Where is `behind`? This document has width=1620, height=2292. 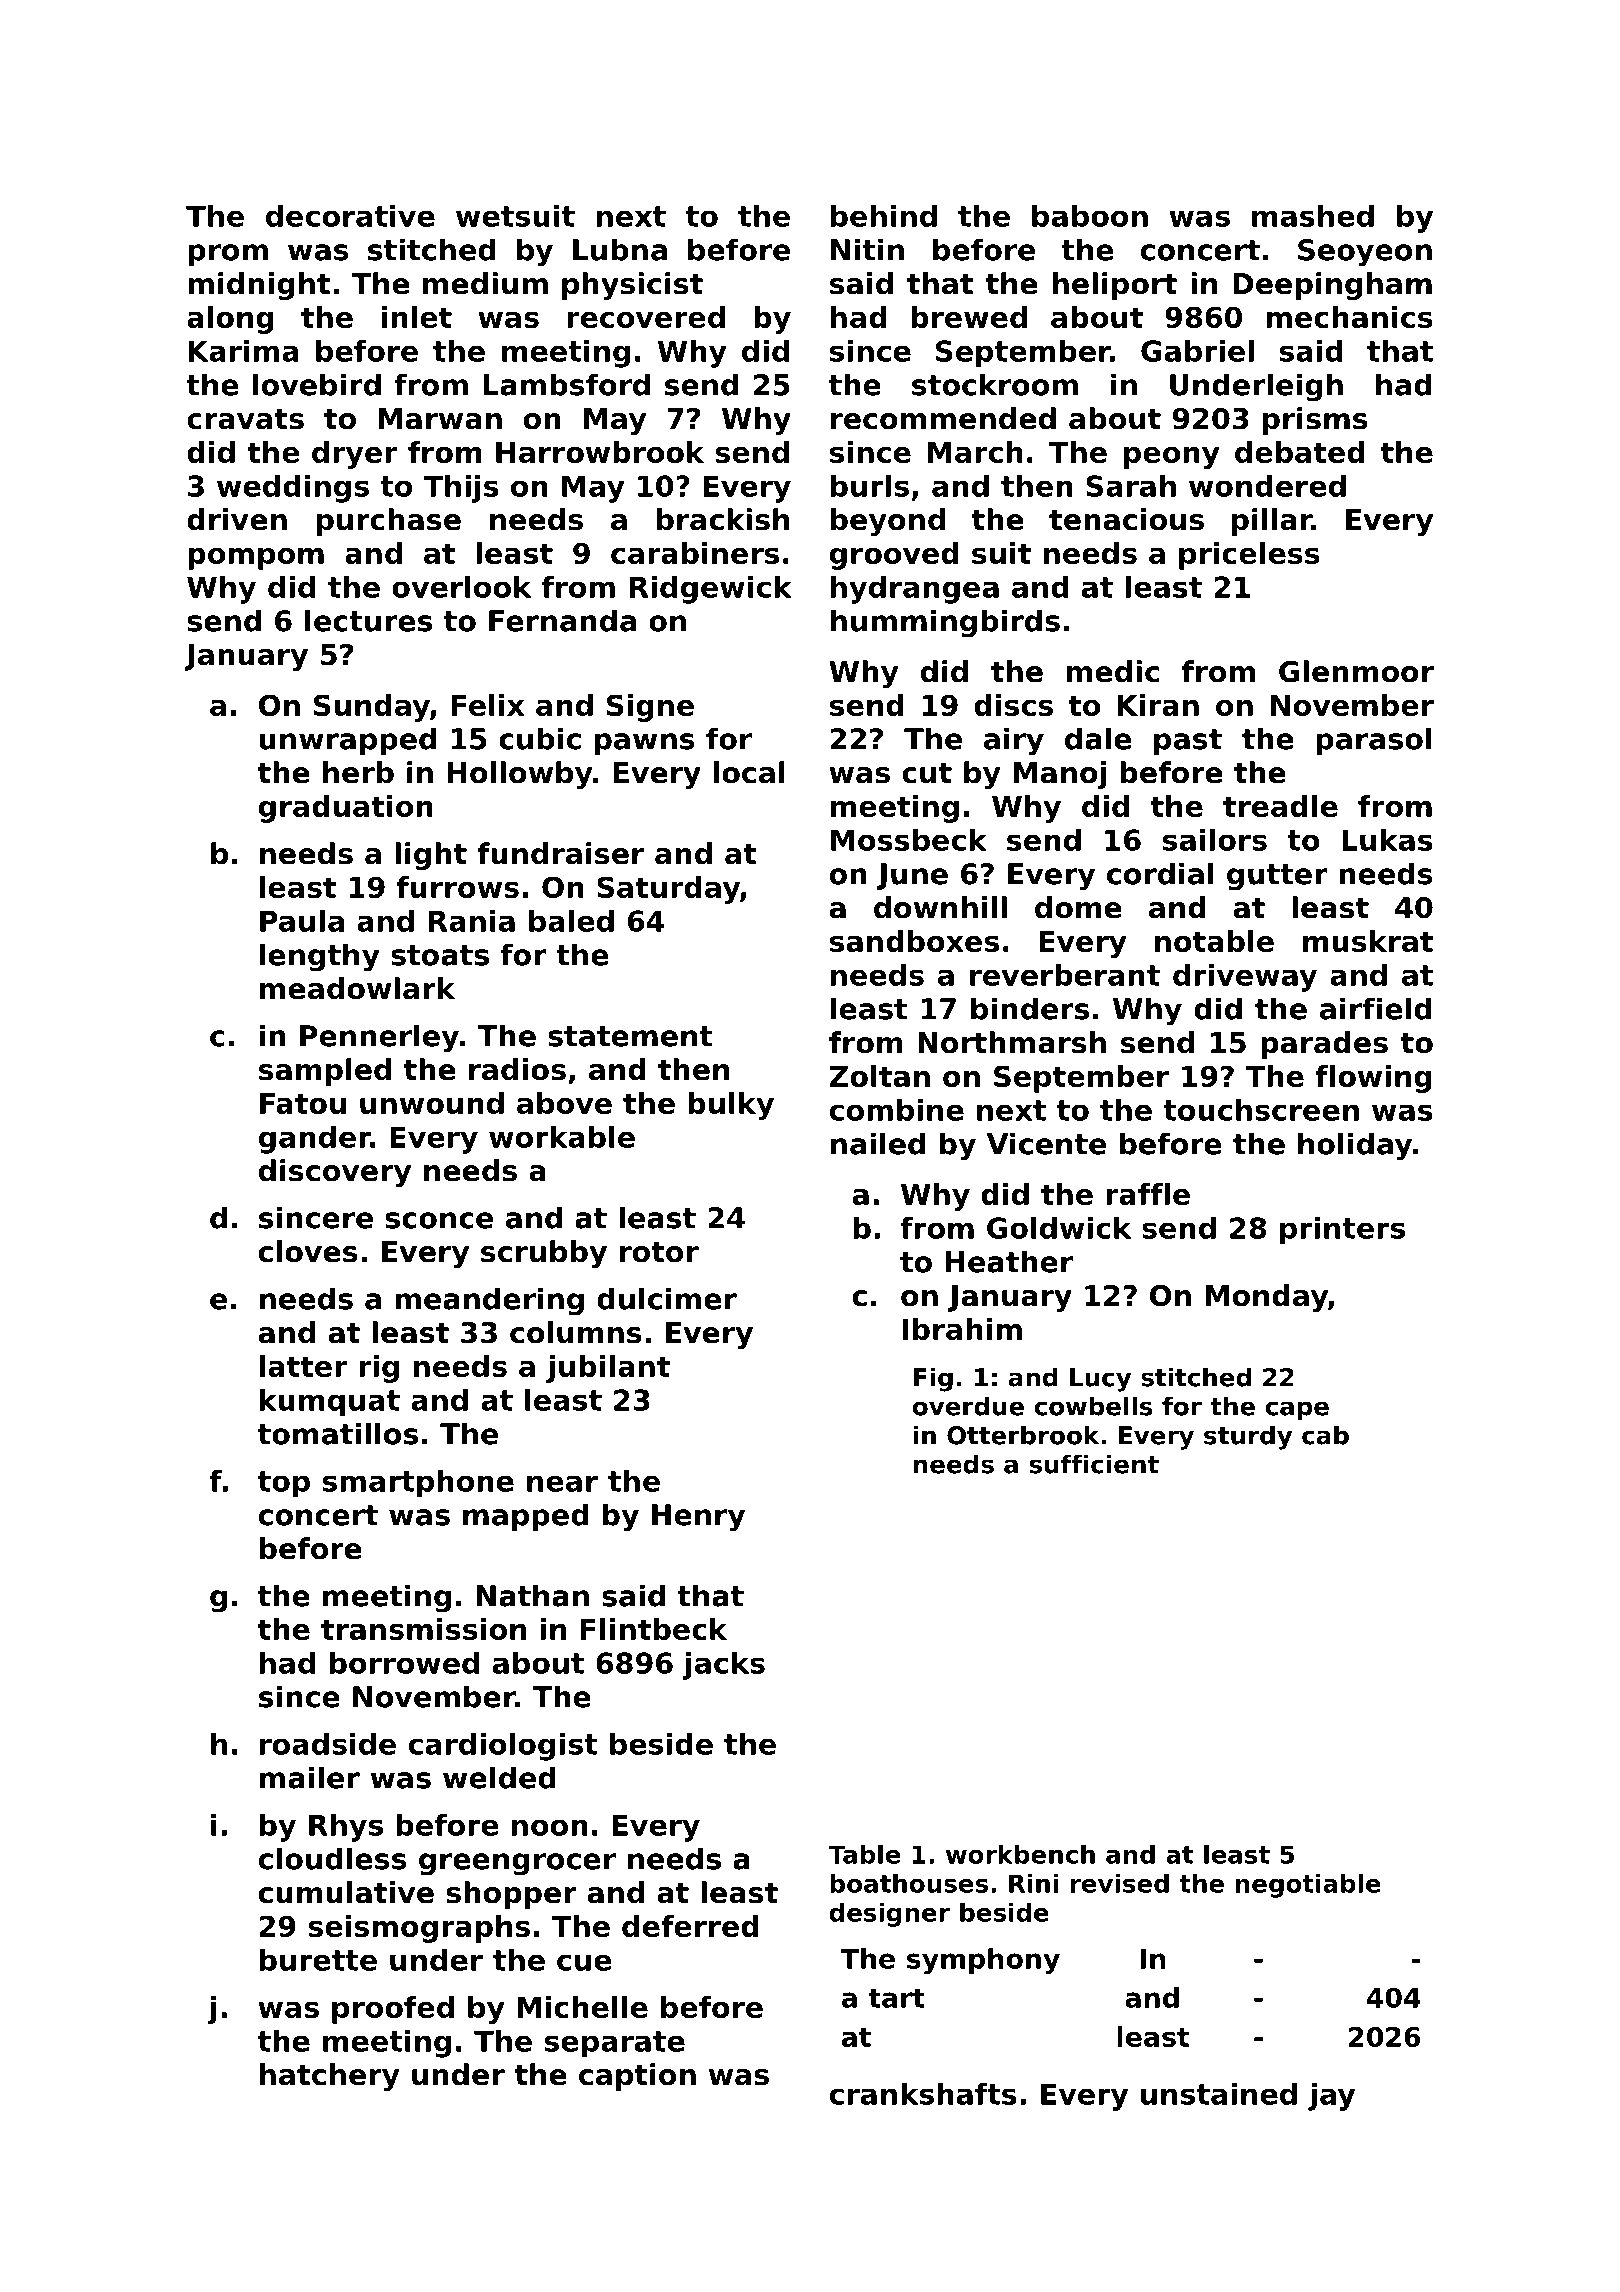
behind is located at coordinates (884, 216).
